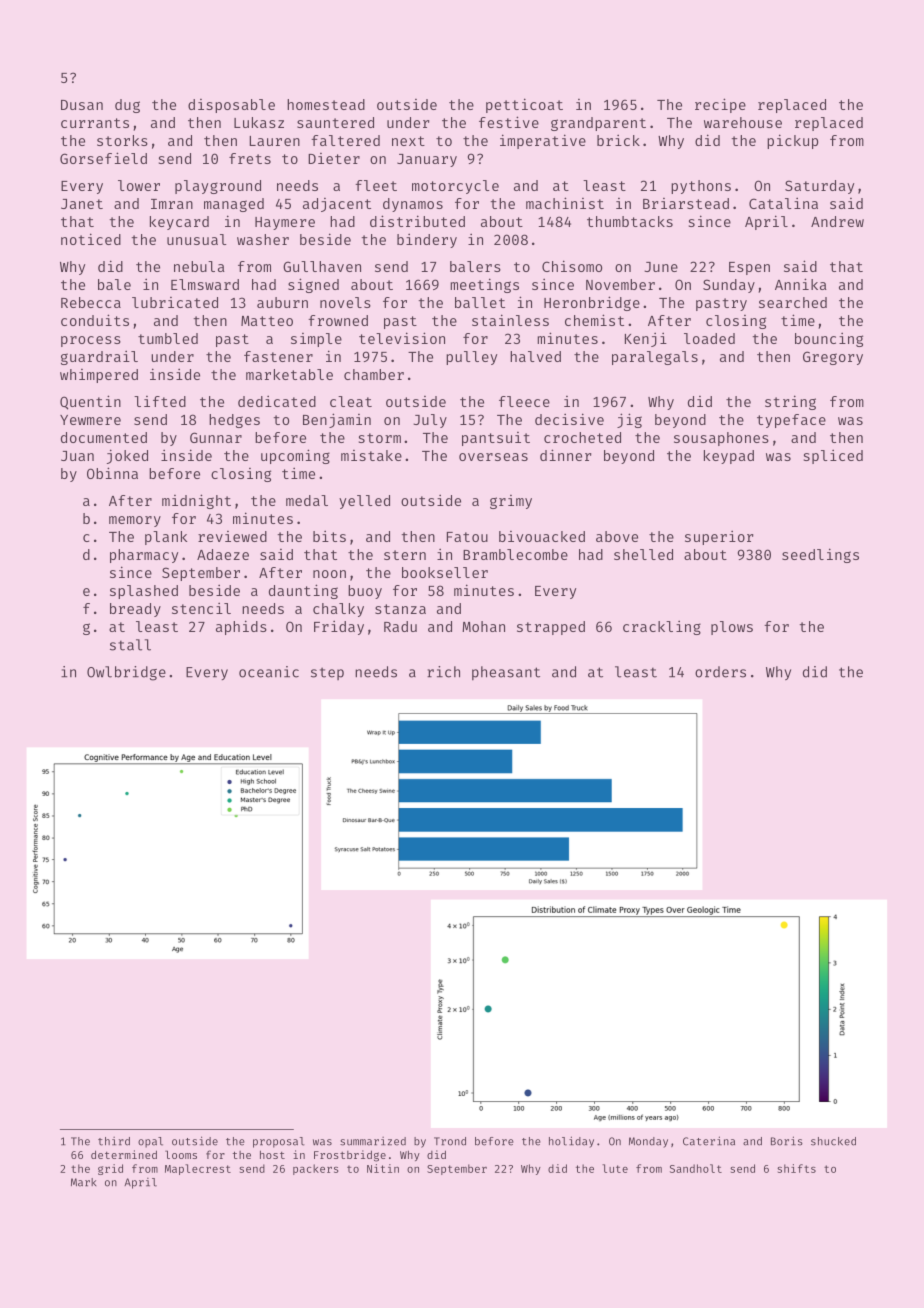 Image resolution: width=924 pixels, height=1308 pixels. What do you see at coordinates (326, 104) in the page?
I see `homestead` at bounding box center [326, 104].
